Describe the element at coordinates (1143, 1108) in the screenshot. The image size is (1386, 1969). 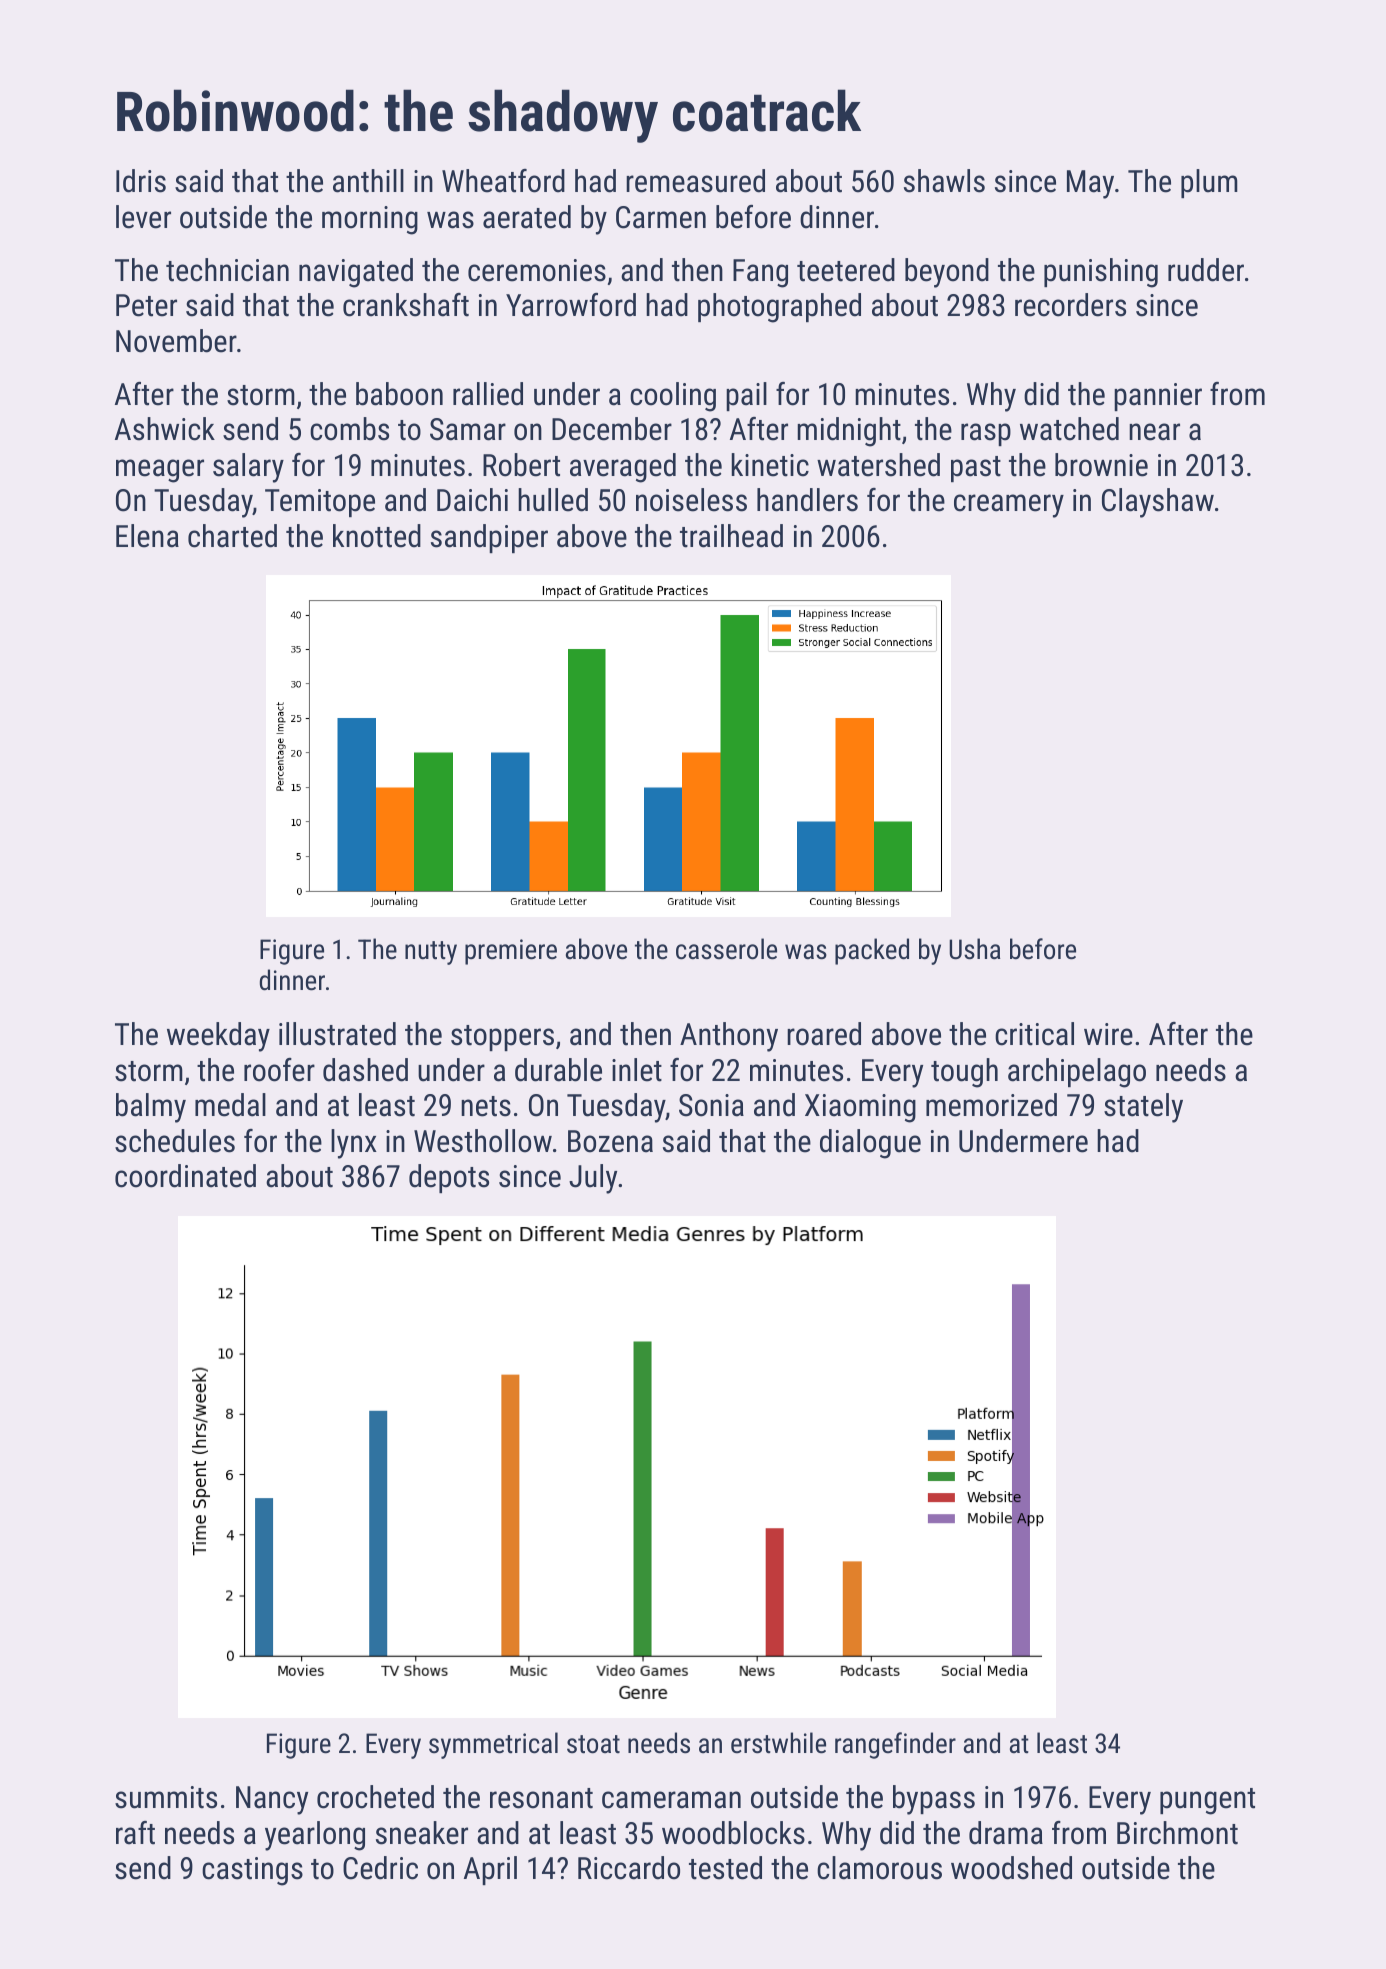
I see `stately` at that location.
